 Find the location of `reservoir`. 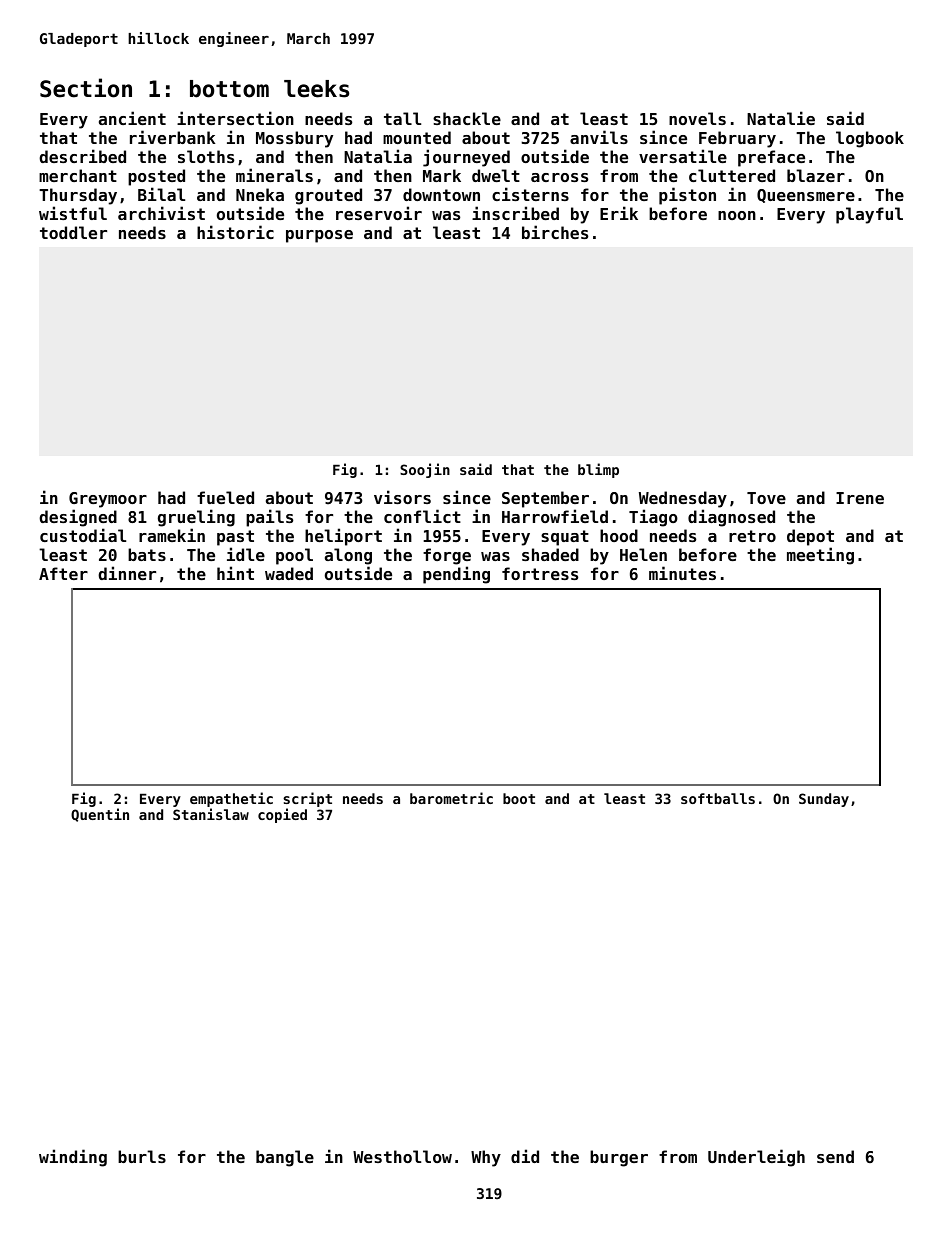

reservoir is located at coordinates (379, 213).
